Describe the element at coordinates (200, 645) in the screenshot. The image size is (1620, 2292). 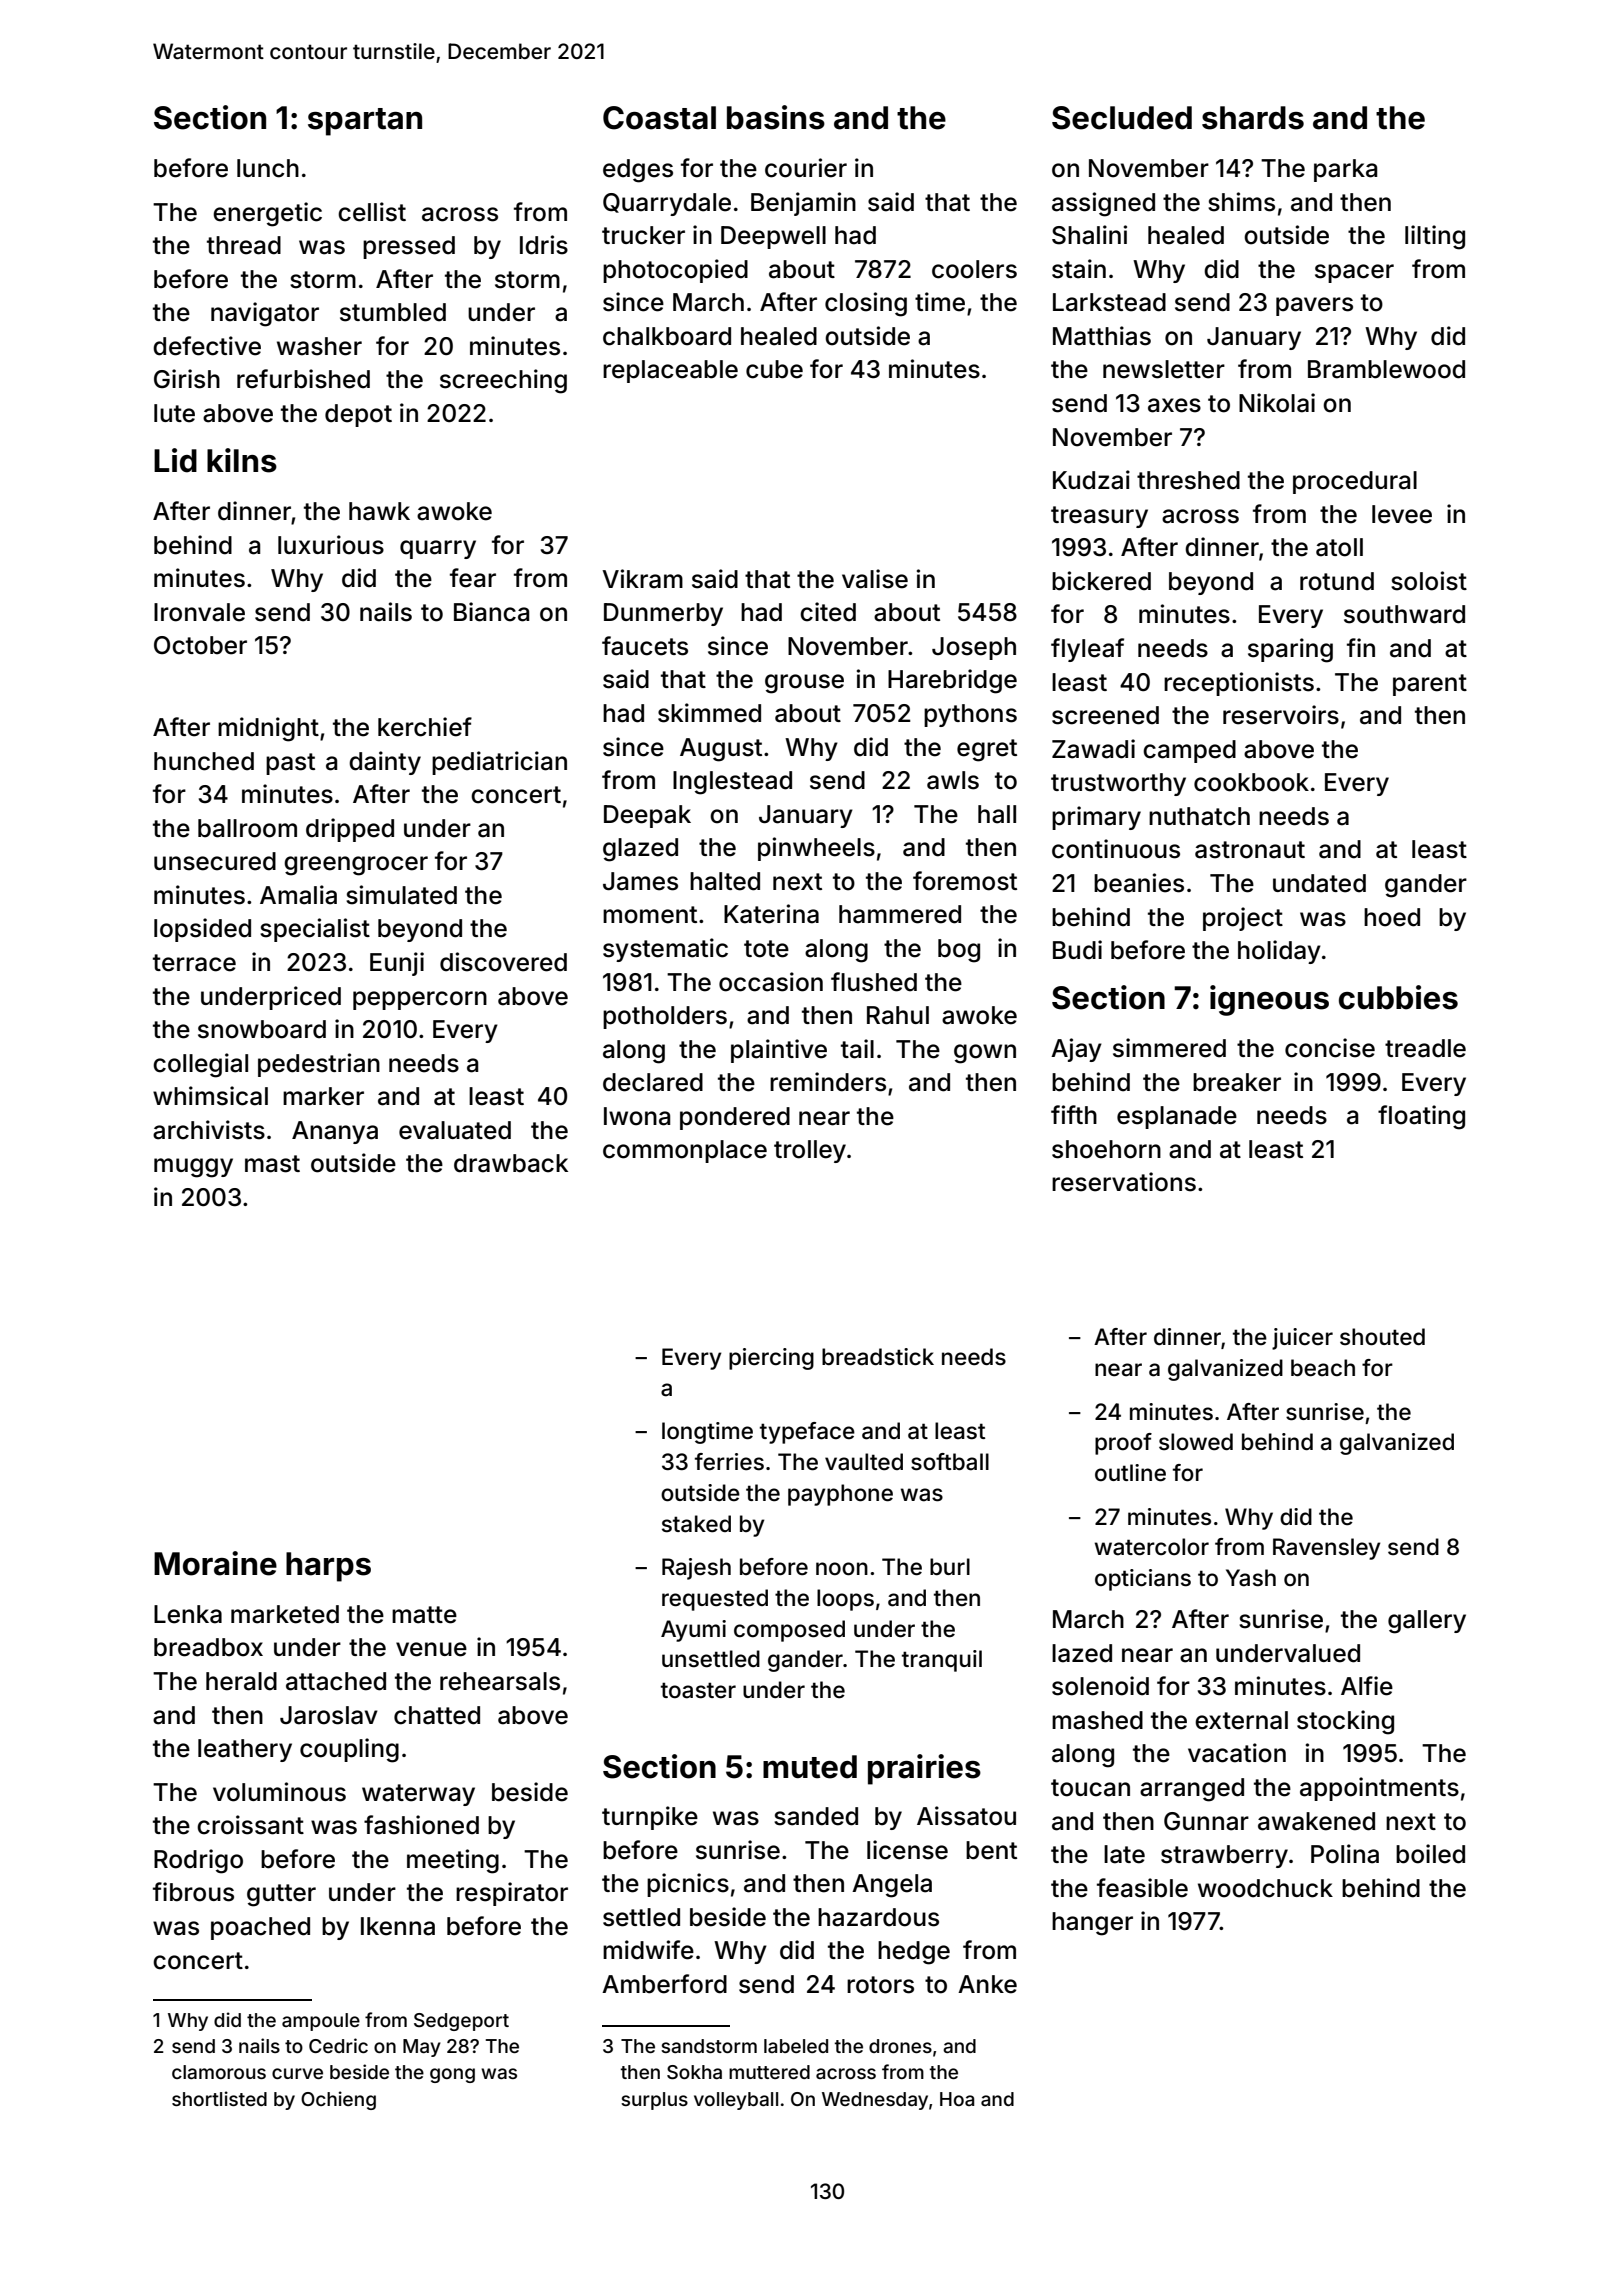
I see `October` at that location.
